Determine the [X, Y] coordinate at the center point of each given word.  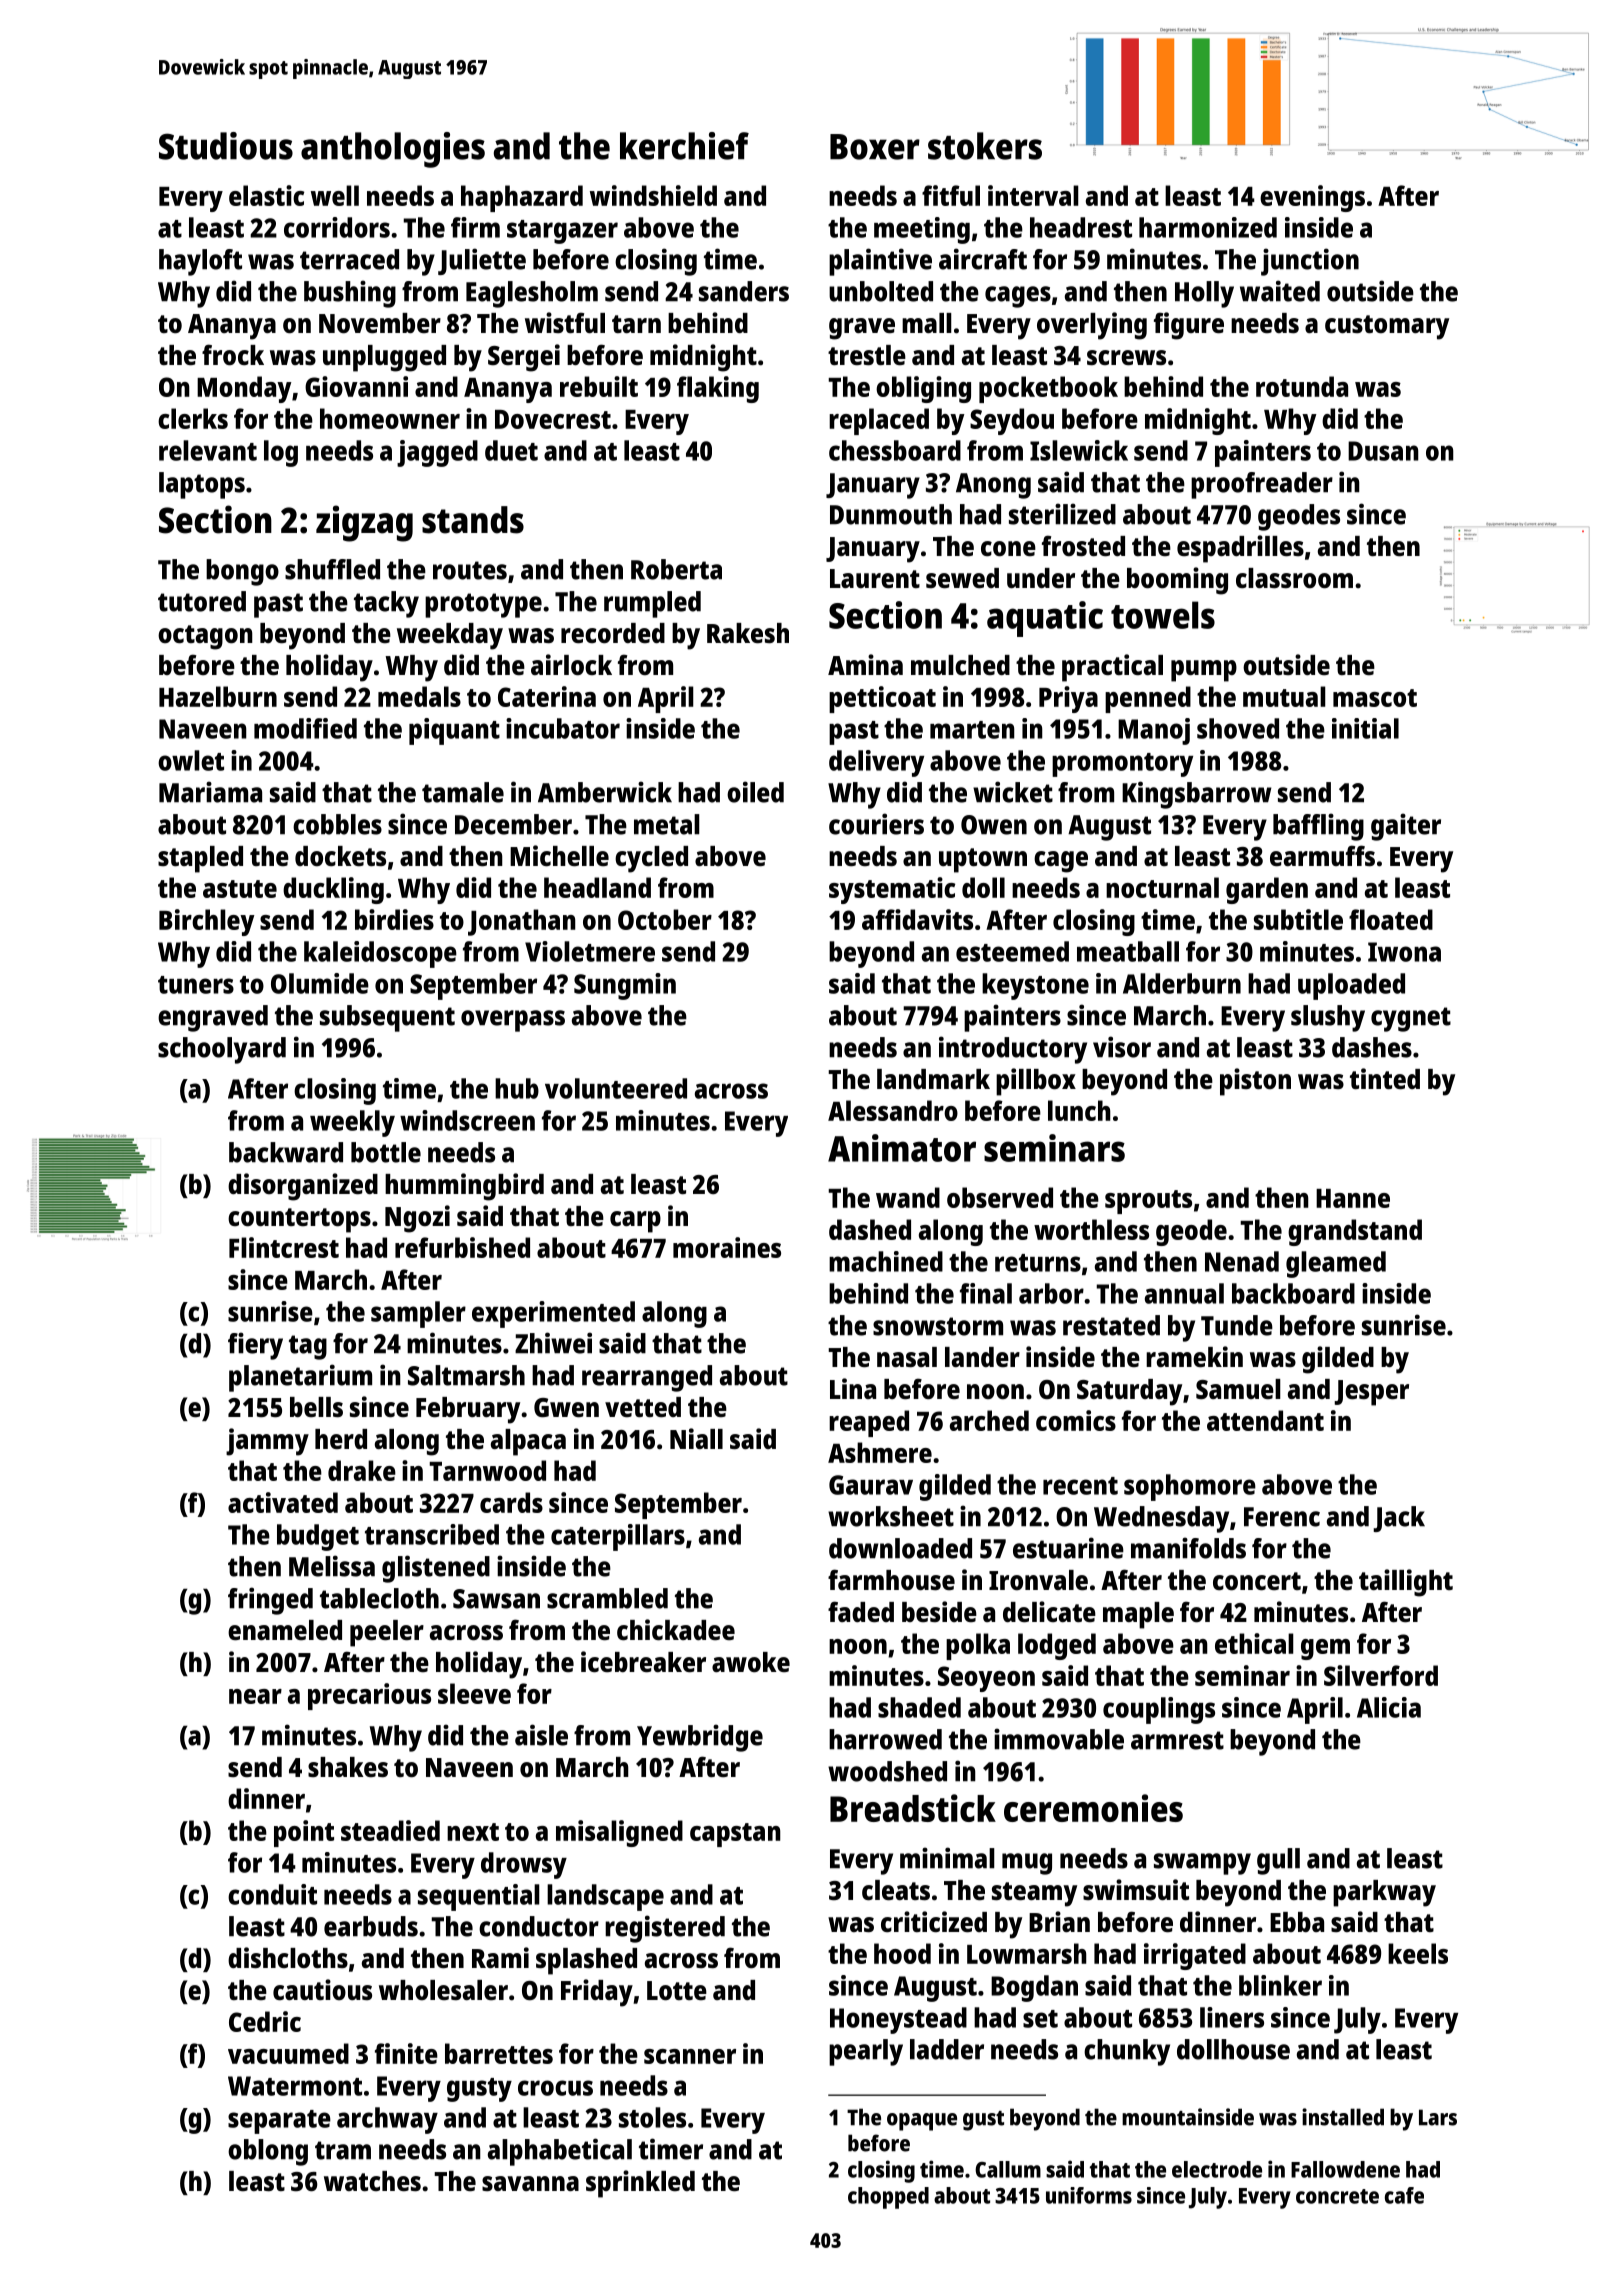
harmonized [1208, 227]
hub [517, 1088]
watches [372, 2181]
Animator [902, 1148]
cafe [1404, 2195]
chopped [888, 2198]
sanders [744, 291]
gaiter [1406, 827]
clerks [193, 418]
